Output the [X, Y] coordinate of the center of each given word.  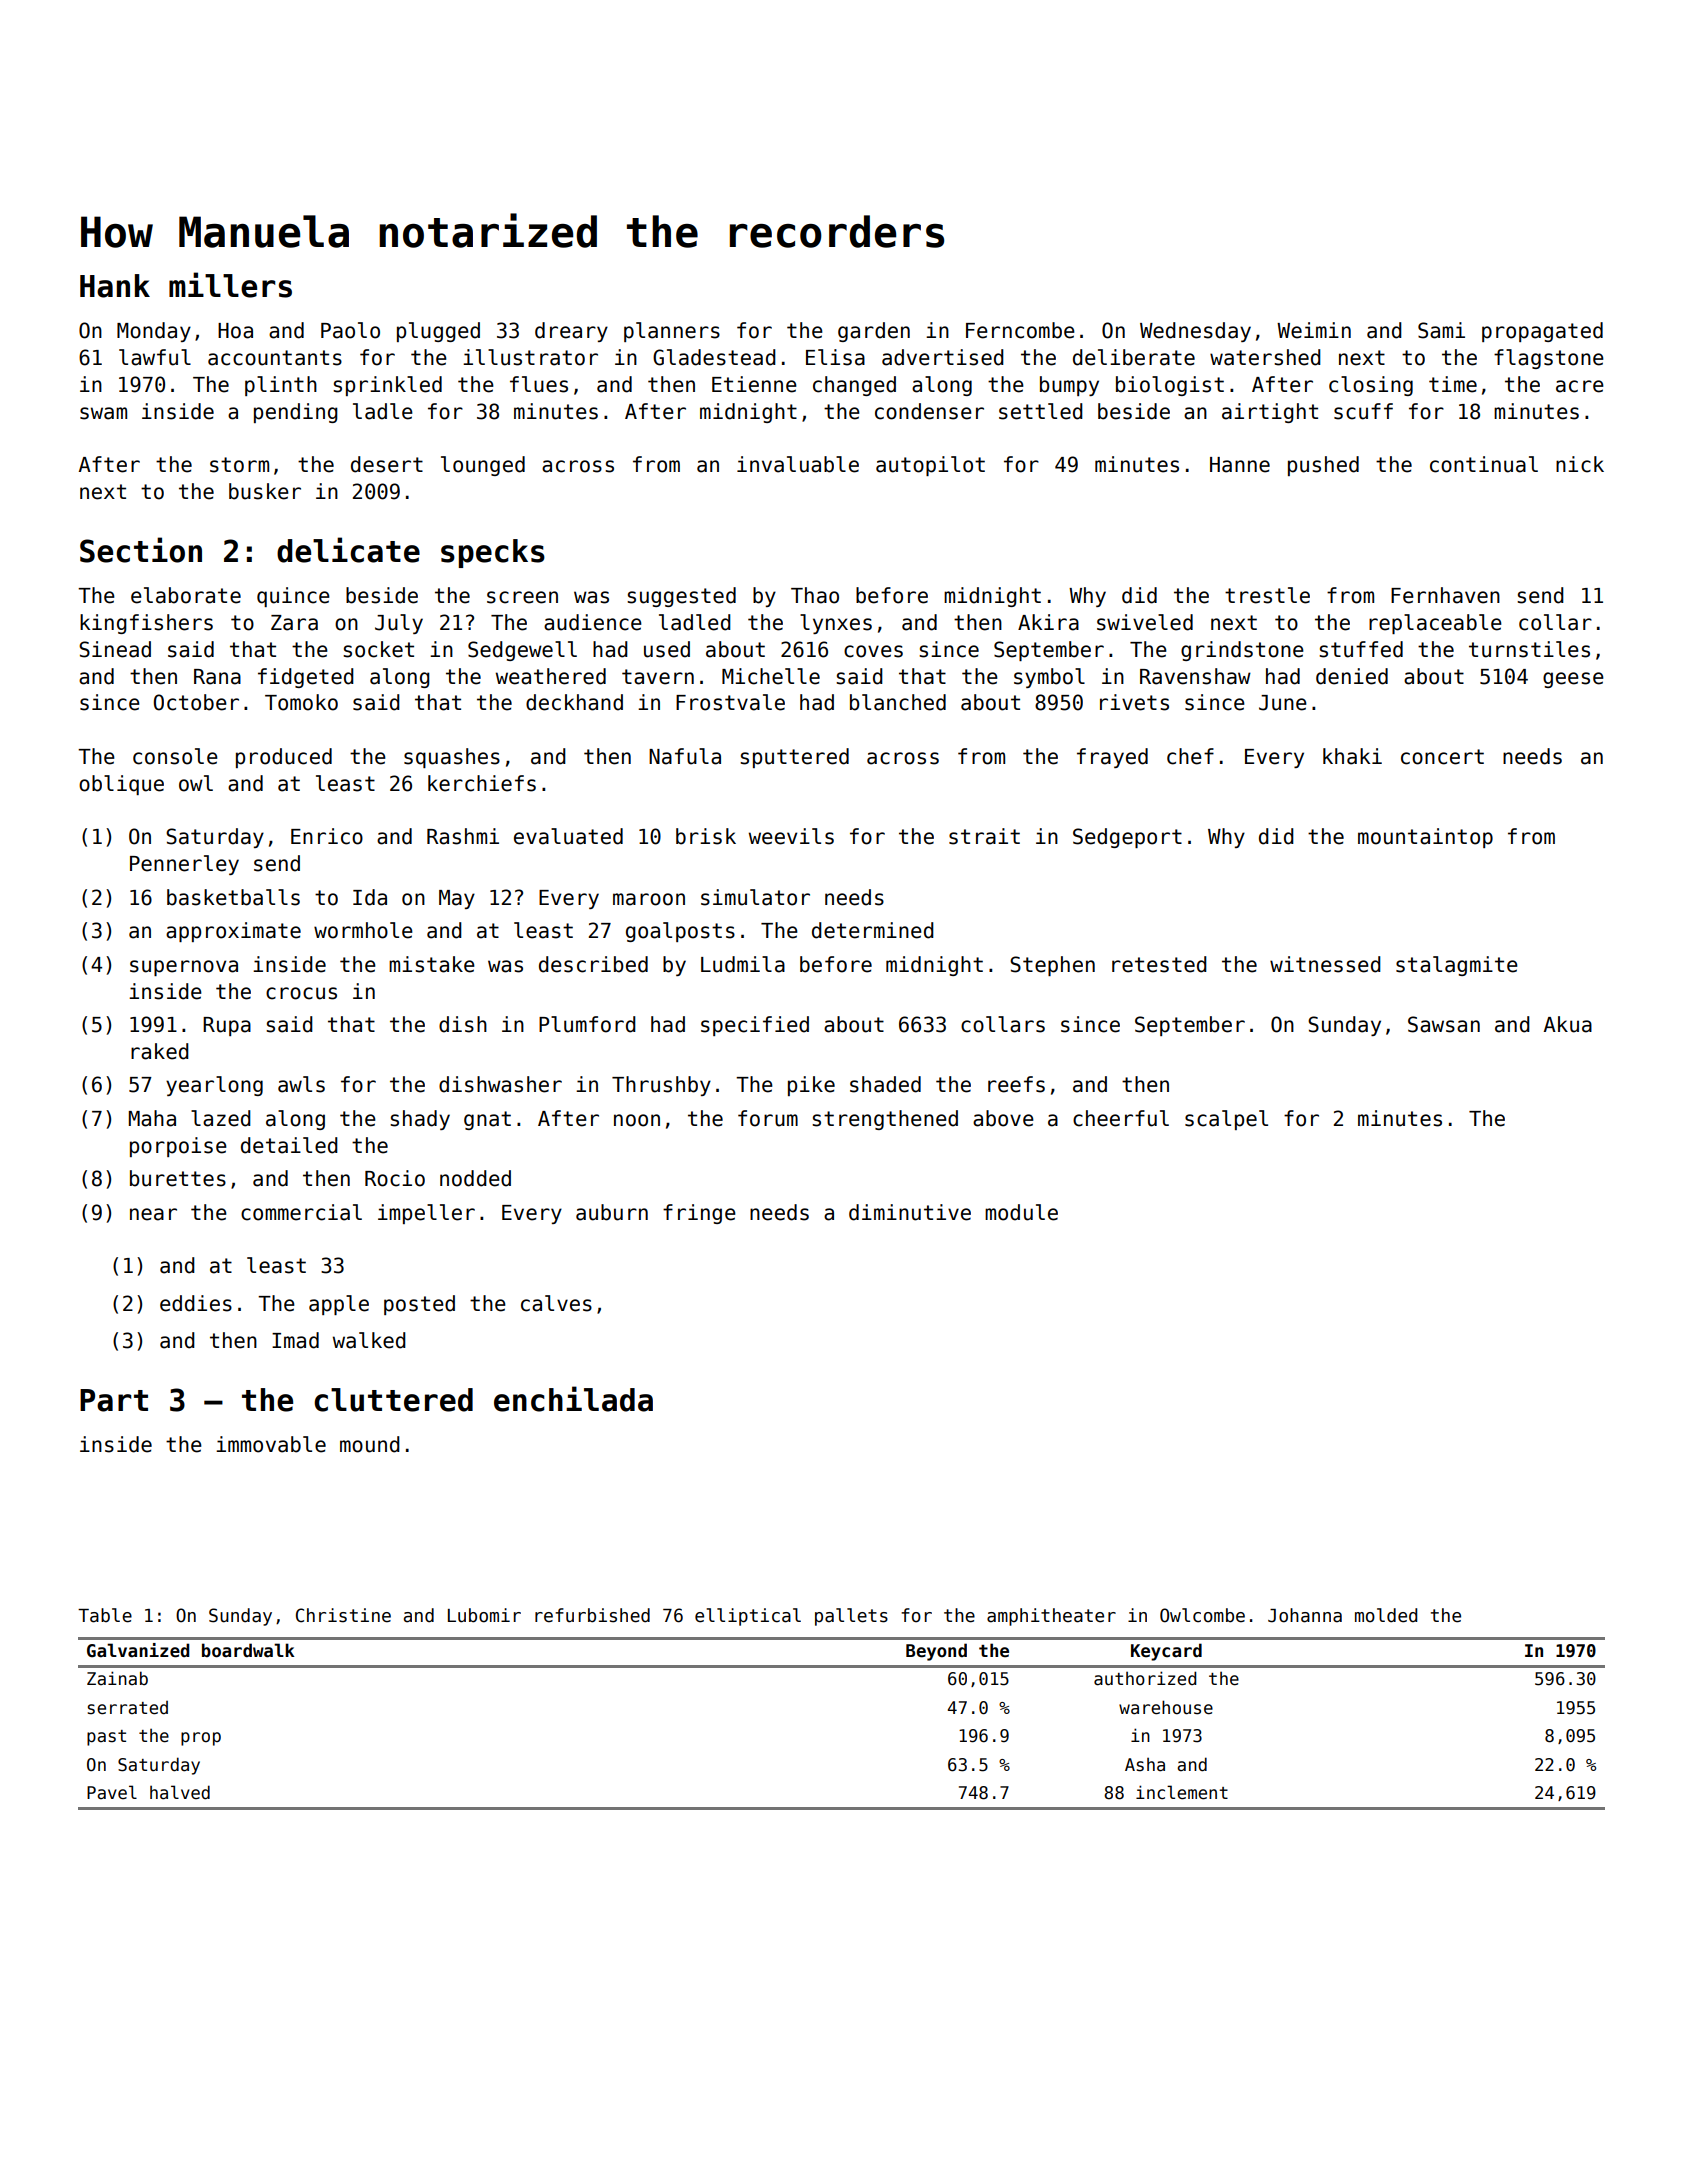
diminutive [910, 1212]
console [175, 756]
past [106, 1738]
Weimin [1314, 330]
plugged [438, 332]
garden [874, 332]
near [153, 1214]
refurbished [592, 1615]
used [667, 649]
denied [1352, 676]
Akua [1568, 1024]
